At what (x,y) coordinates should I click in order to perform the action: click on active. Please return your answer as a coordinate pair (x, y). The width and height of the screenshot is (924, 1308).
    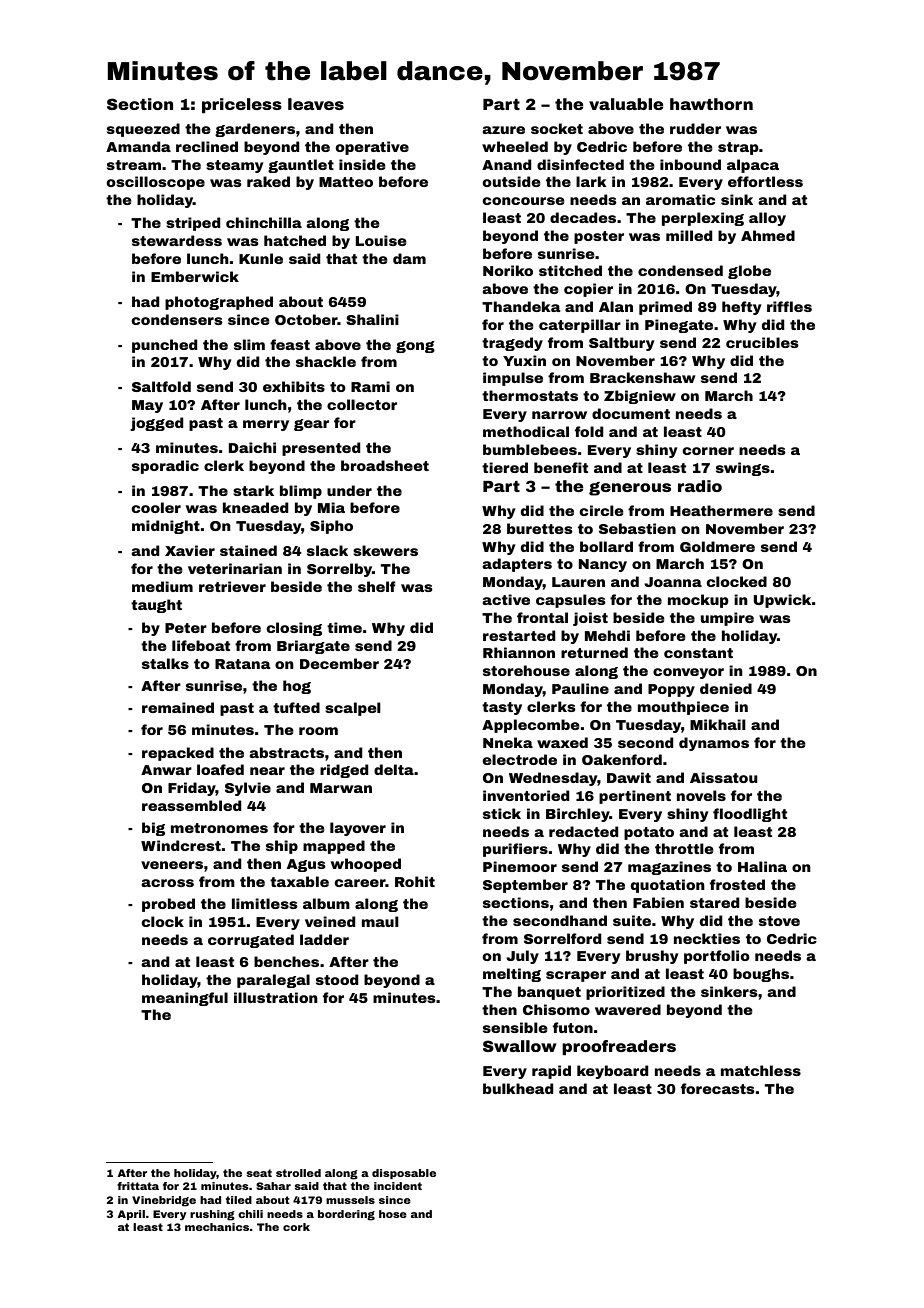
    Looking at the image, I should click on (506, 599).
